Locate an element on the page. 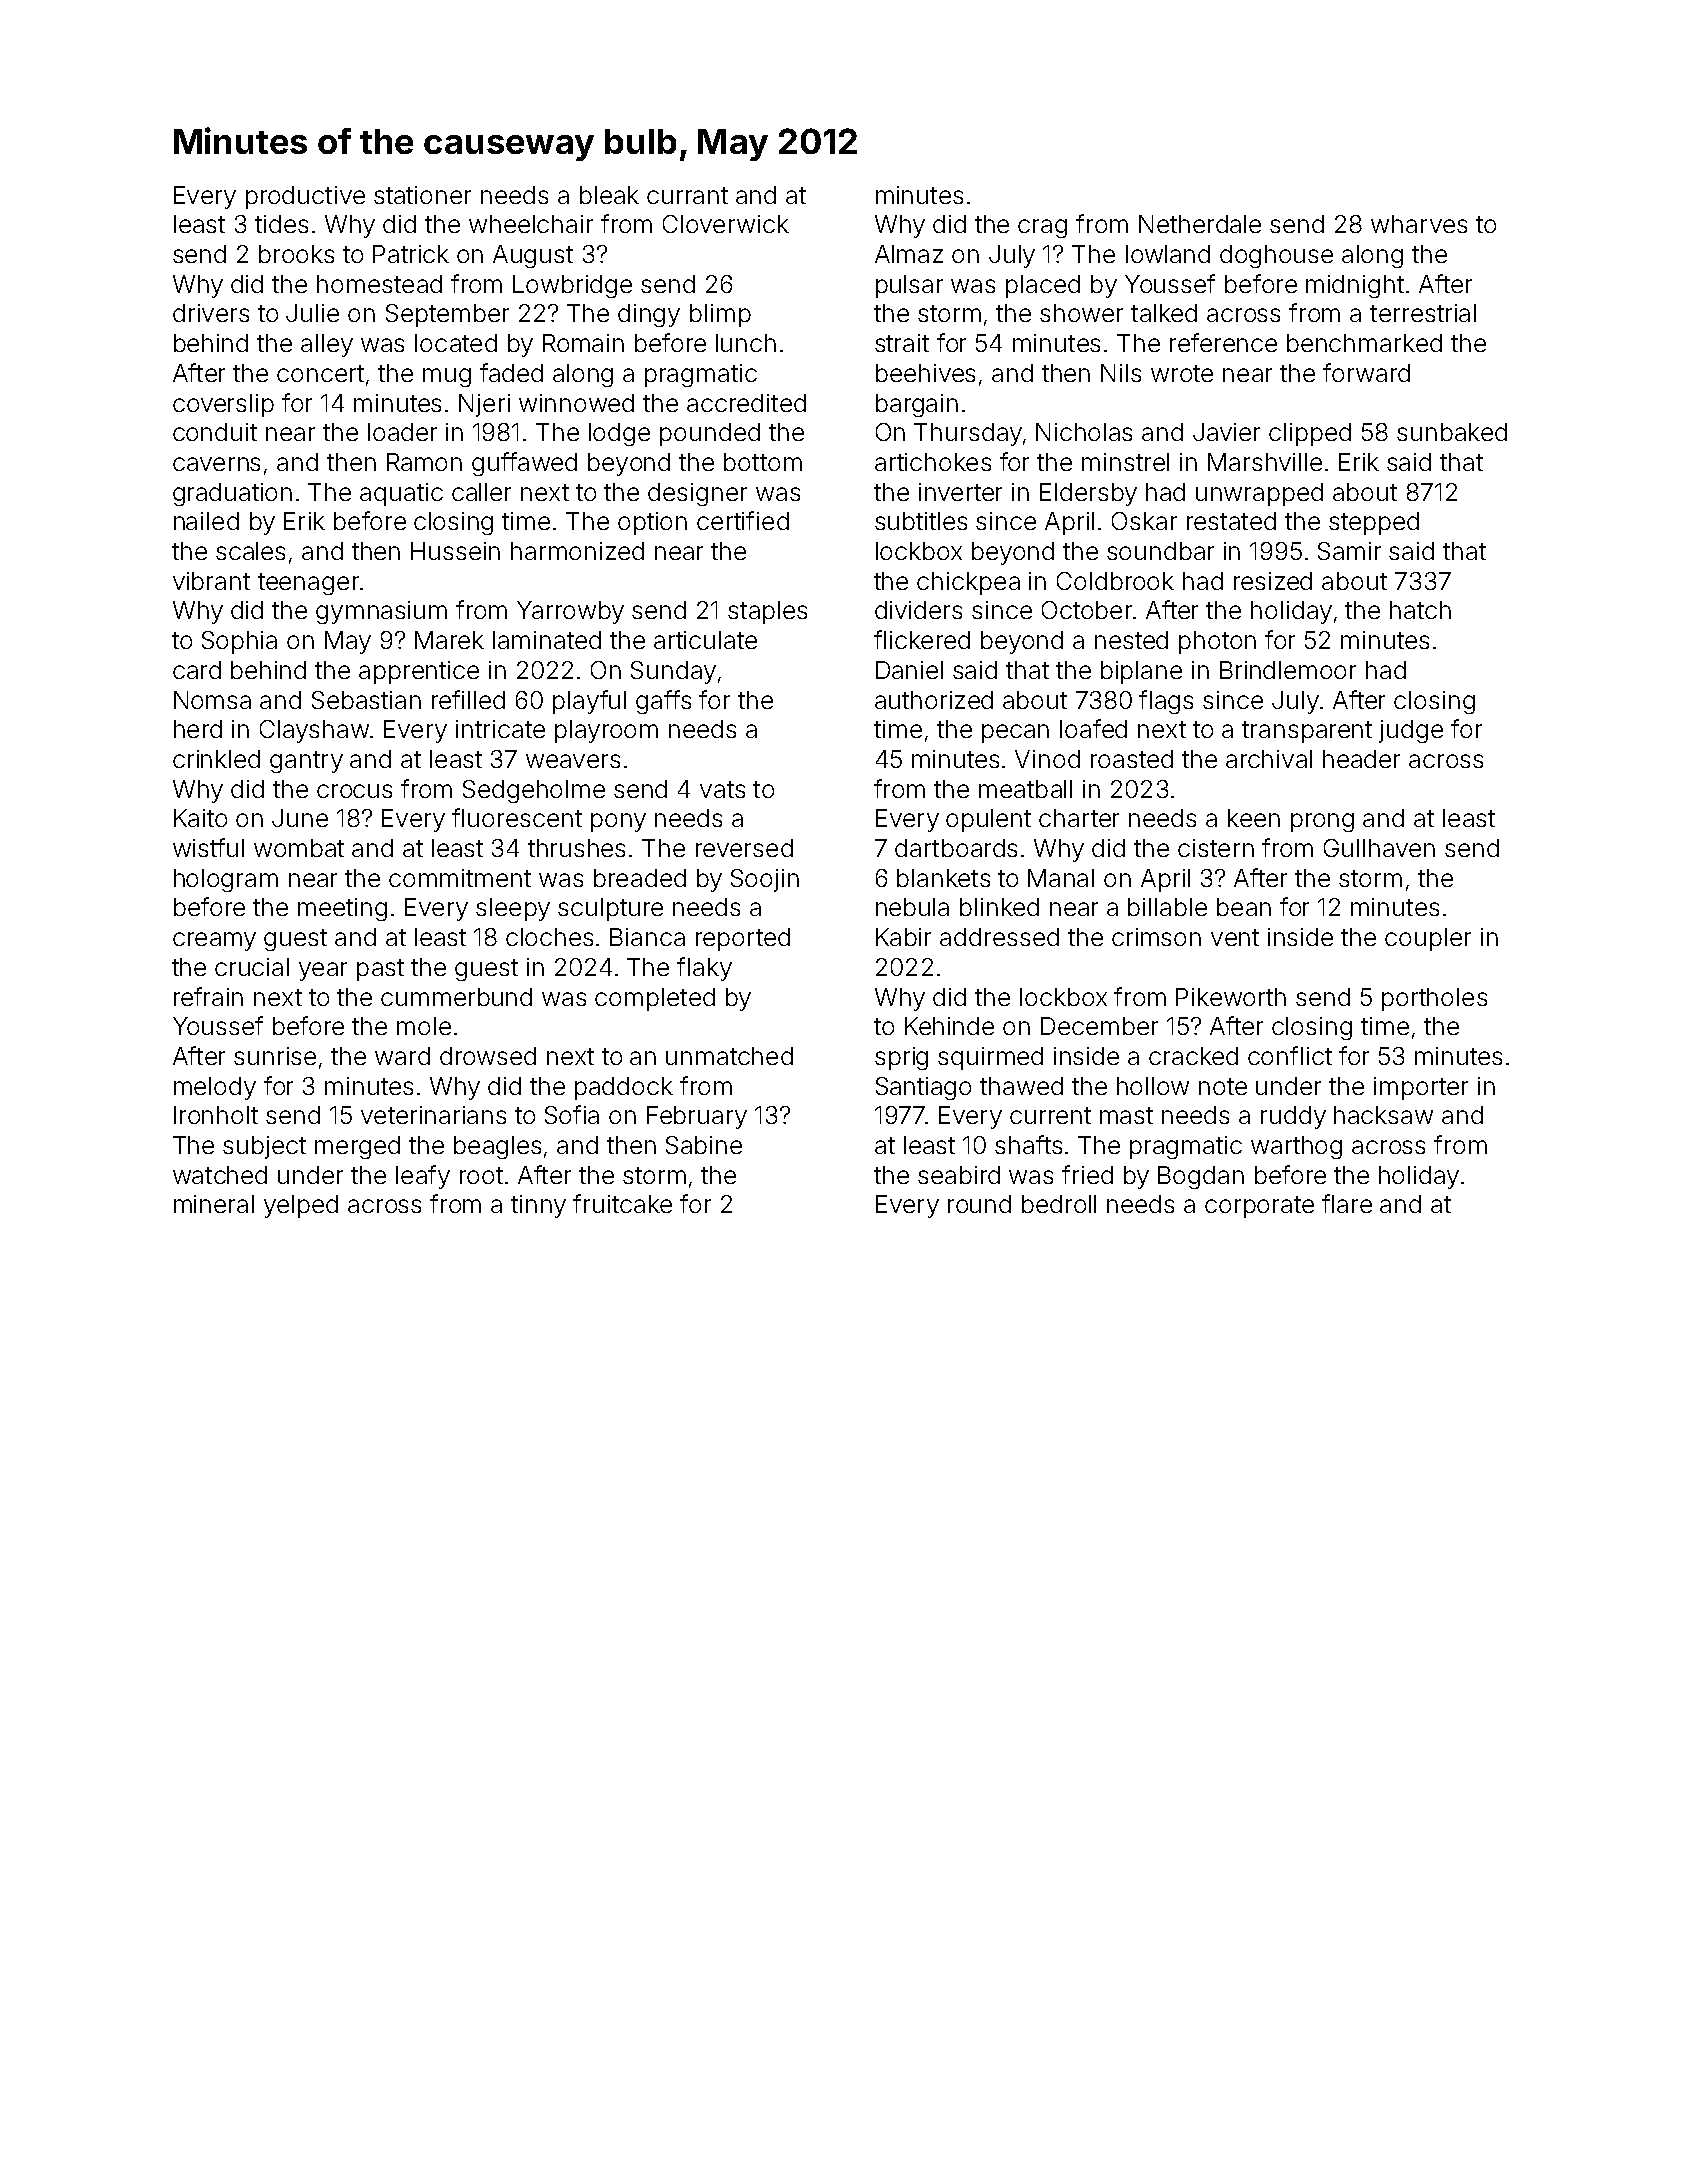  restated is located at coordinates (1231, 521).
